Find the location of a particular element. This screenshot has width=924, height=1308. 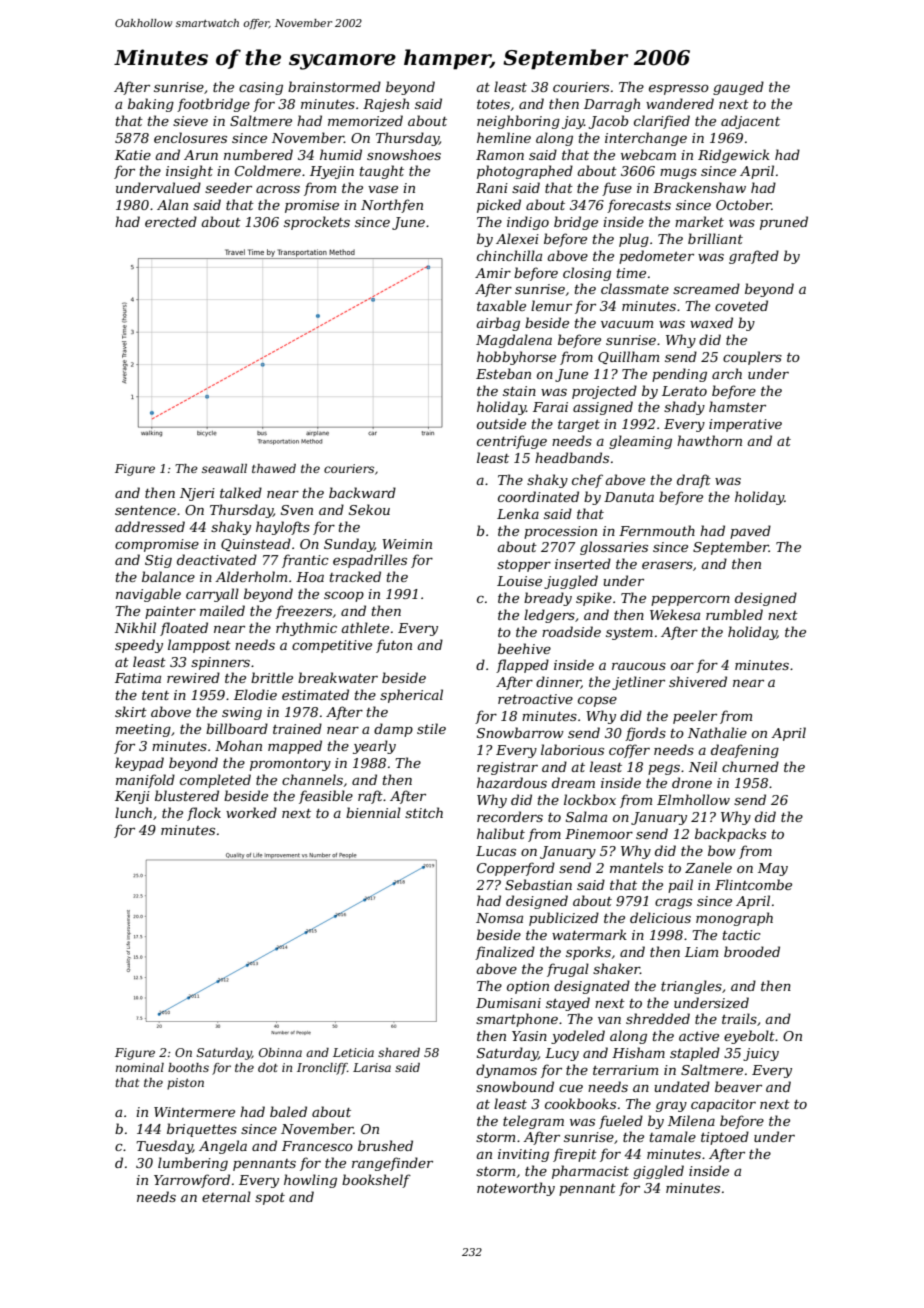

baking is located at coordinates (151, 105).
